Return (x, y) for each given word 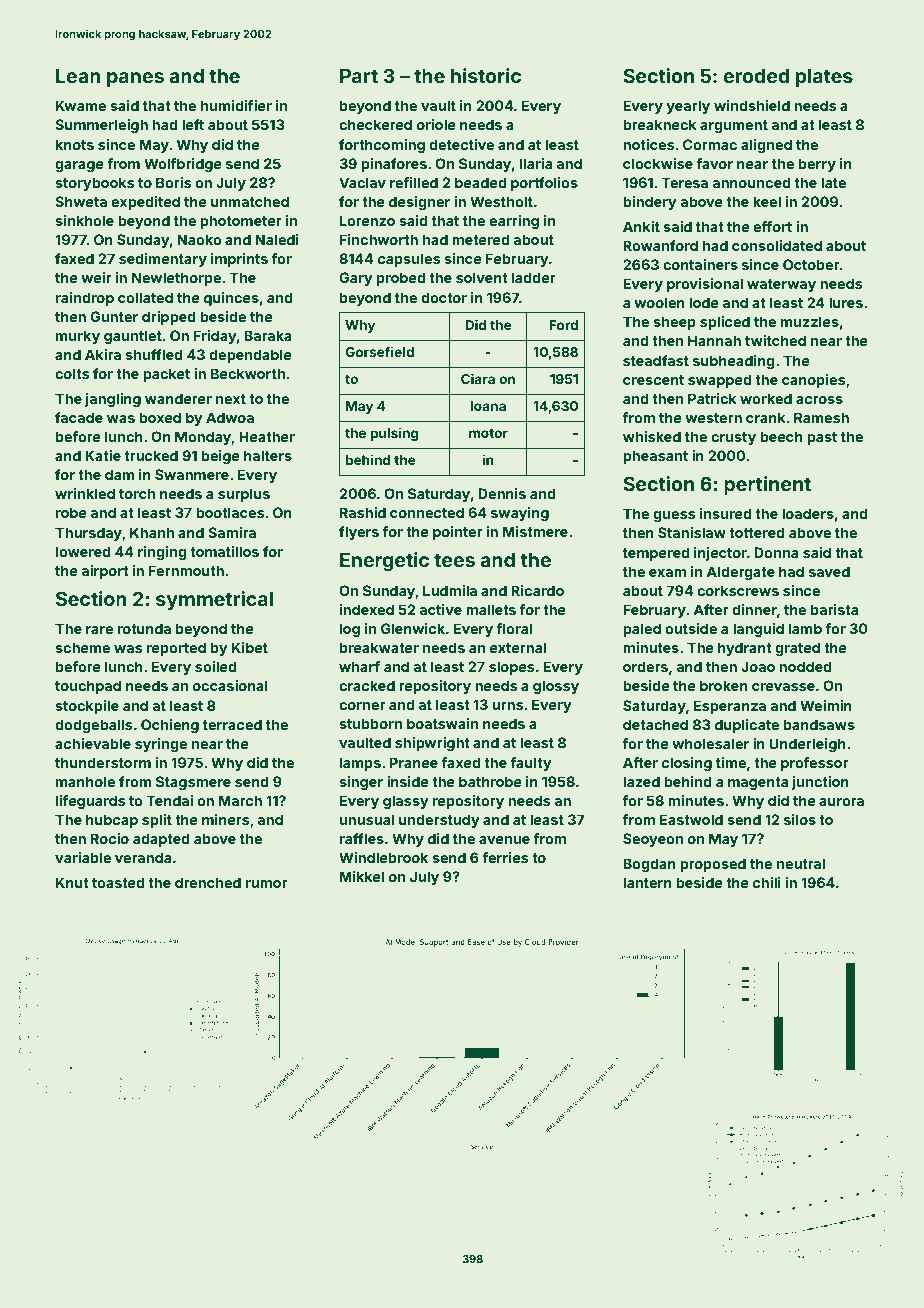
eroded (756, 75)
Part (359, 75)
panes (135, 79)
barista (834, 609)
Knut (72, 882)
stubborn (370, 723)
